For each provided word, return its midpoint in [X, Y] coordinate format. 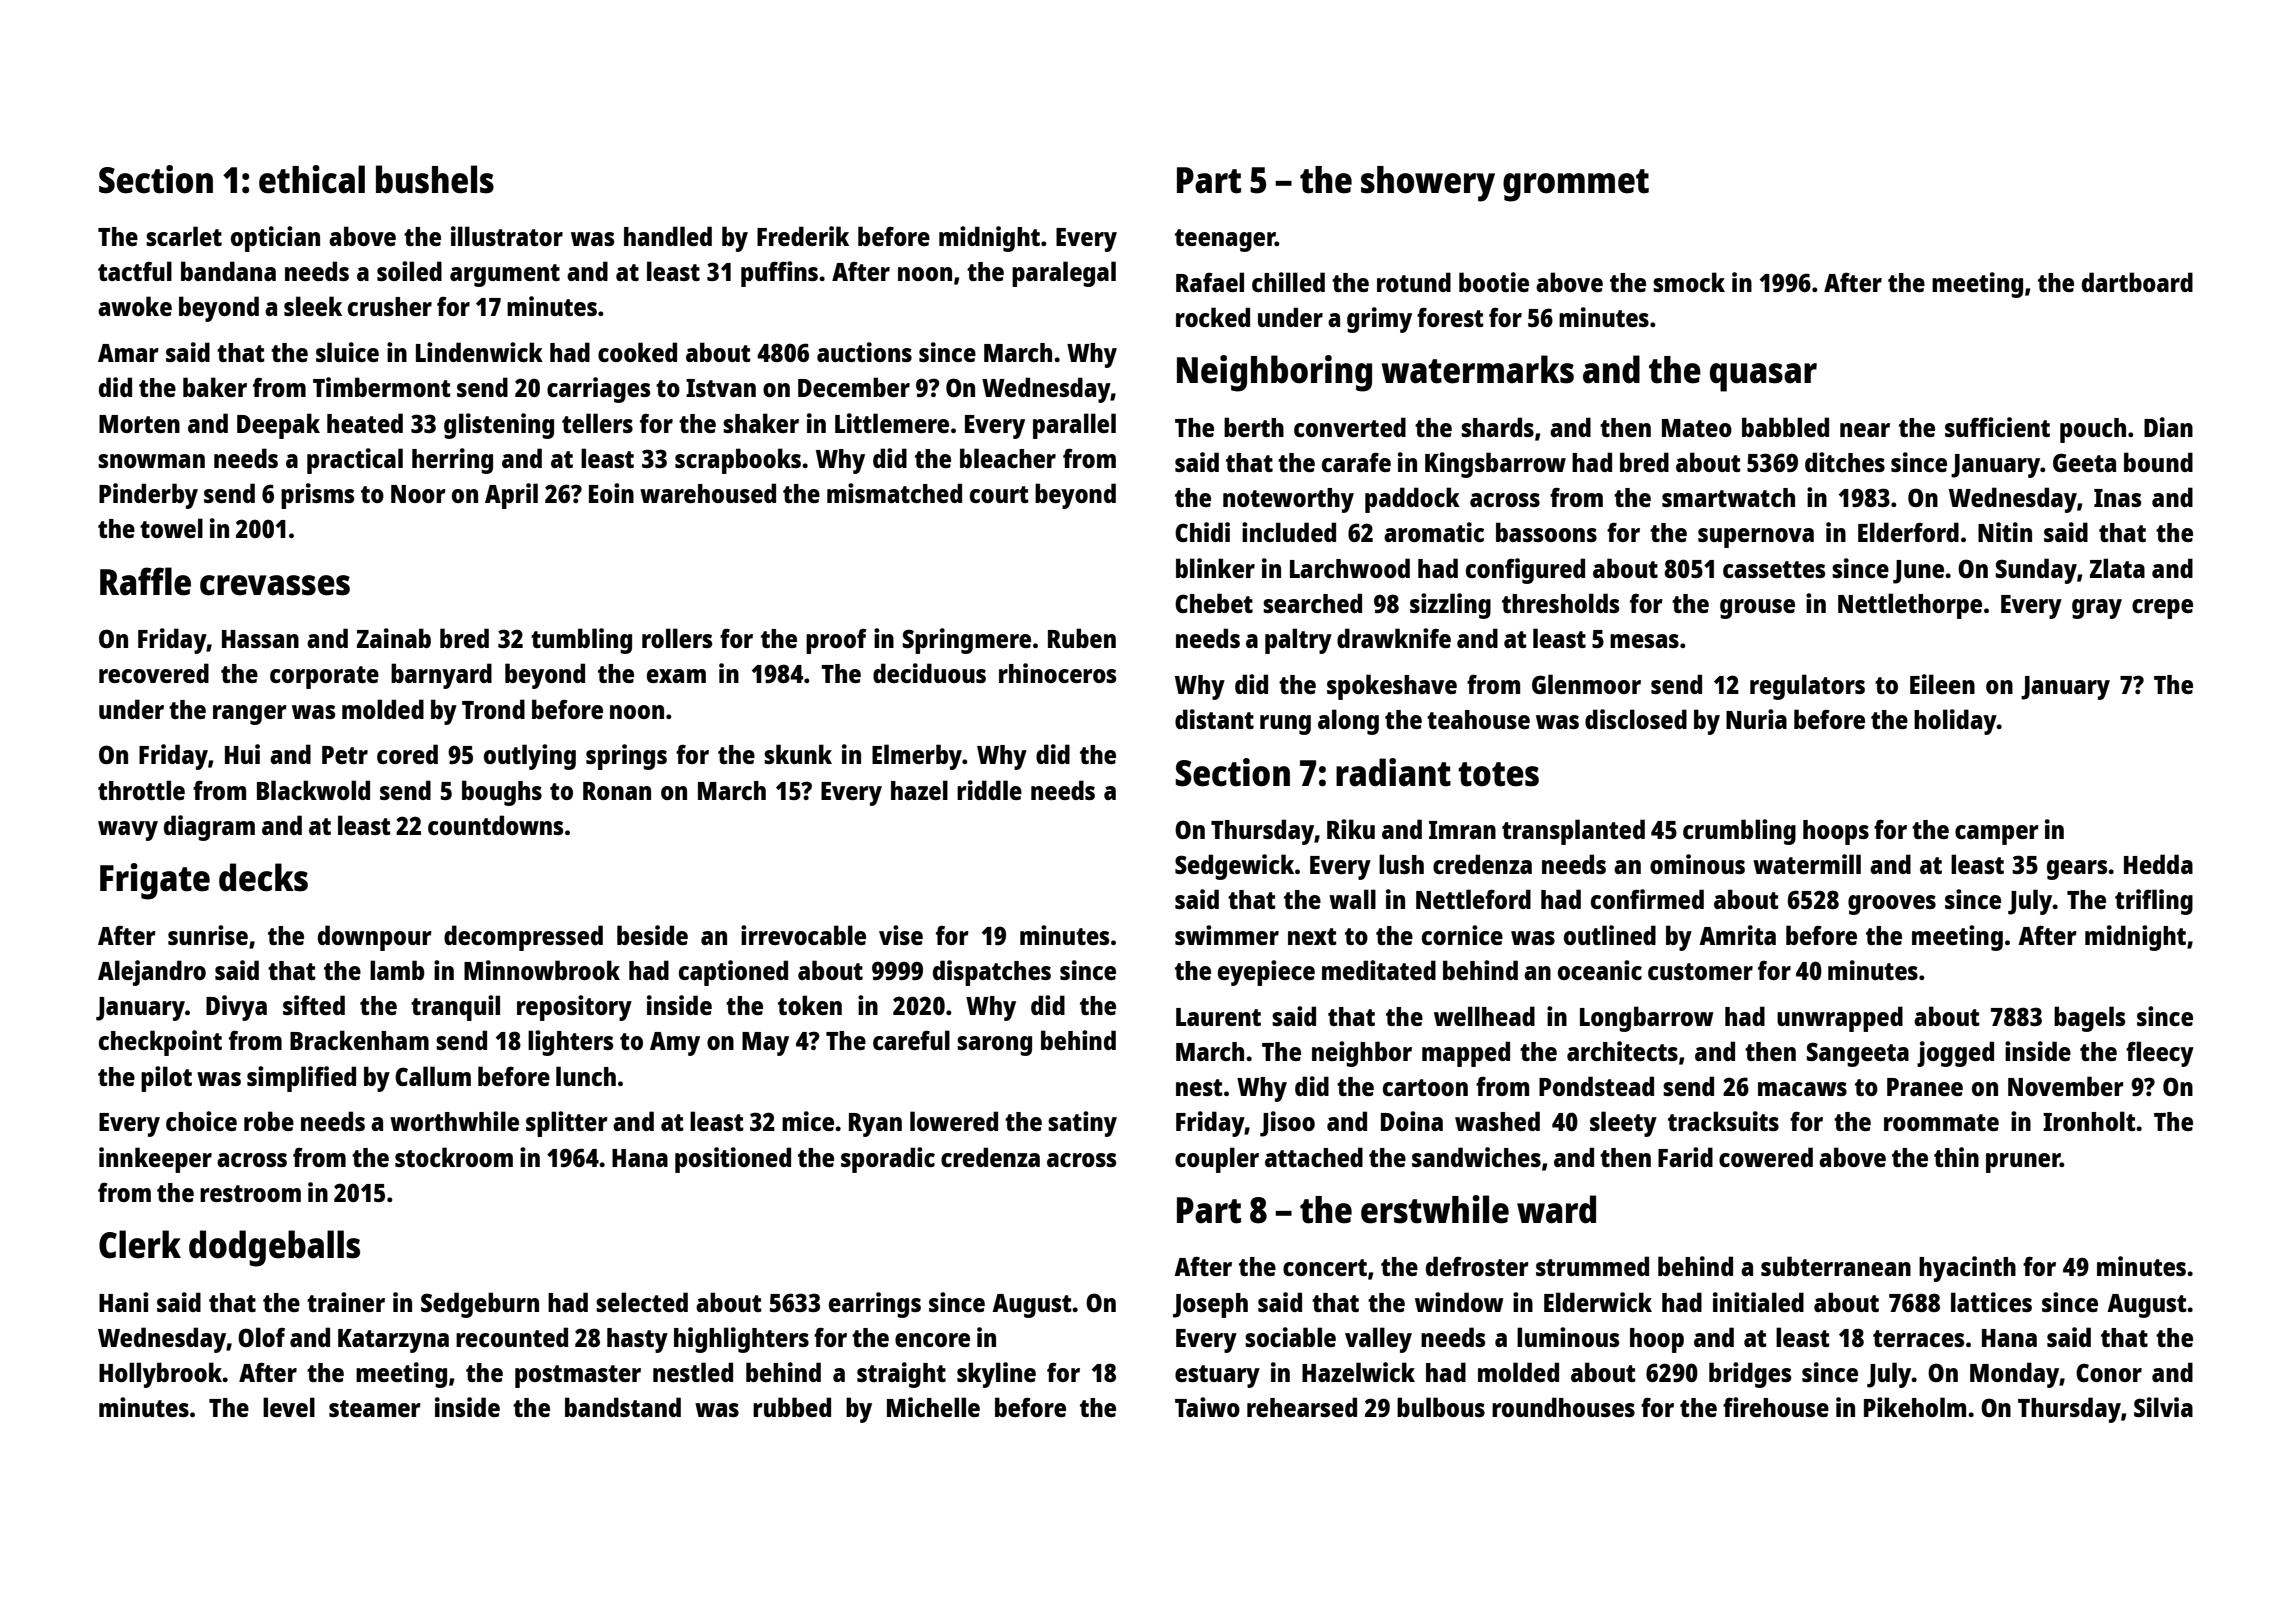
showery [1428, 184]
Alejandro [152, 973]
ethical [312, 179]
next [1312, 936]
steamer [375, 1408]
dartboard [2137, 282]
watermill [1807, 864]
